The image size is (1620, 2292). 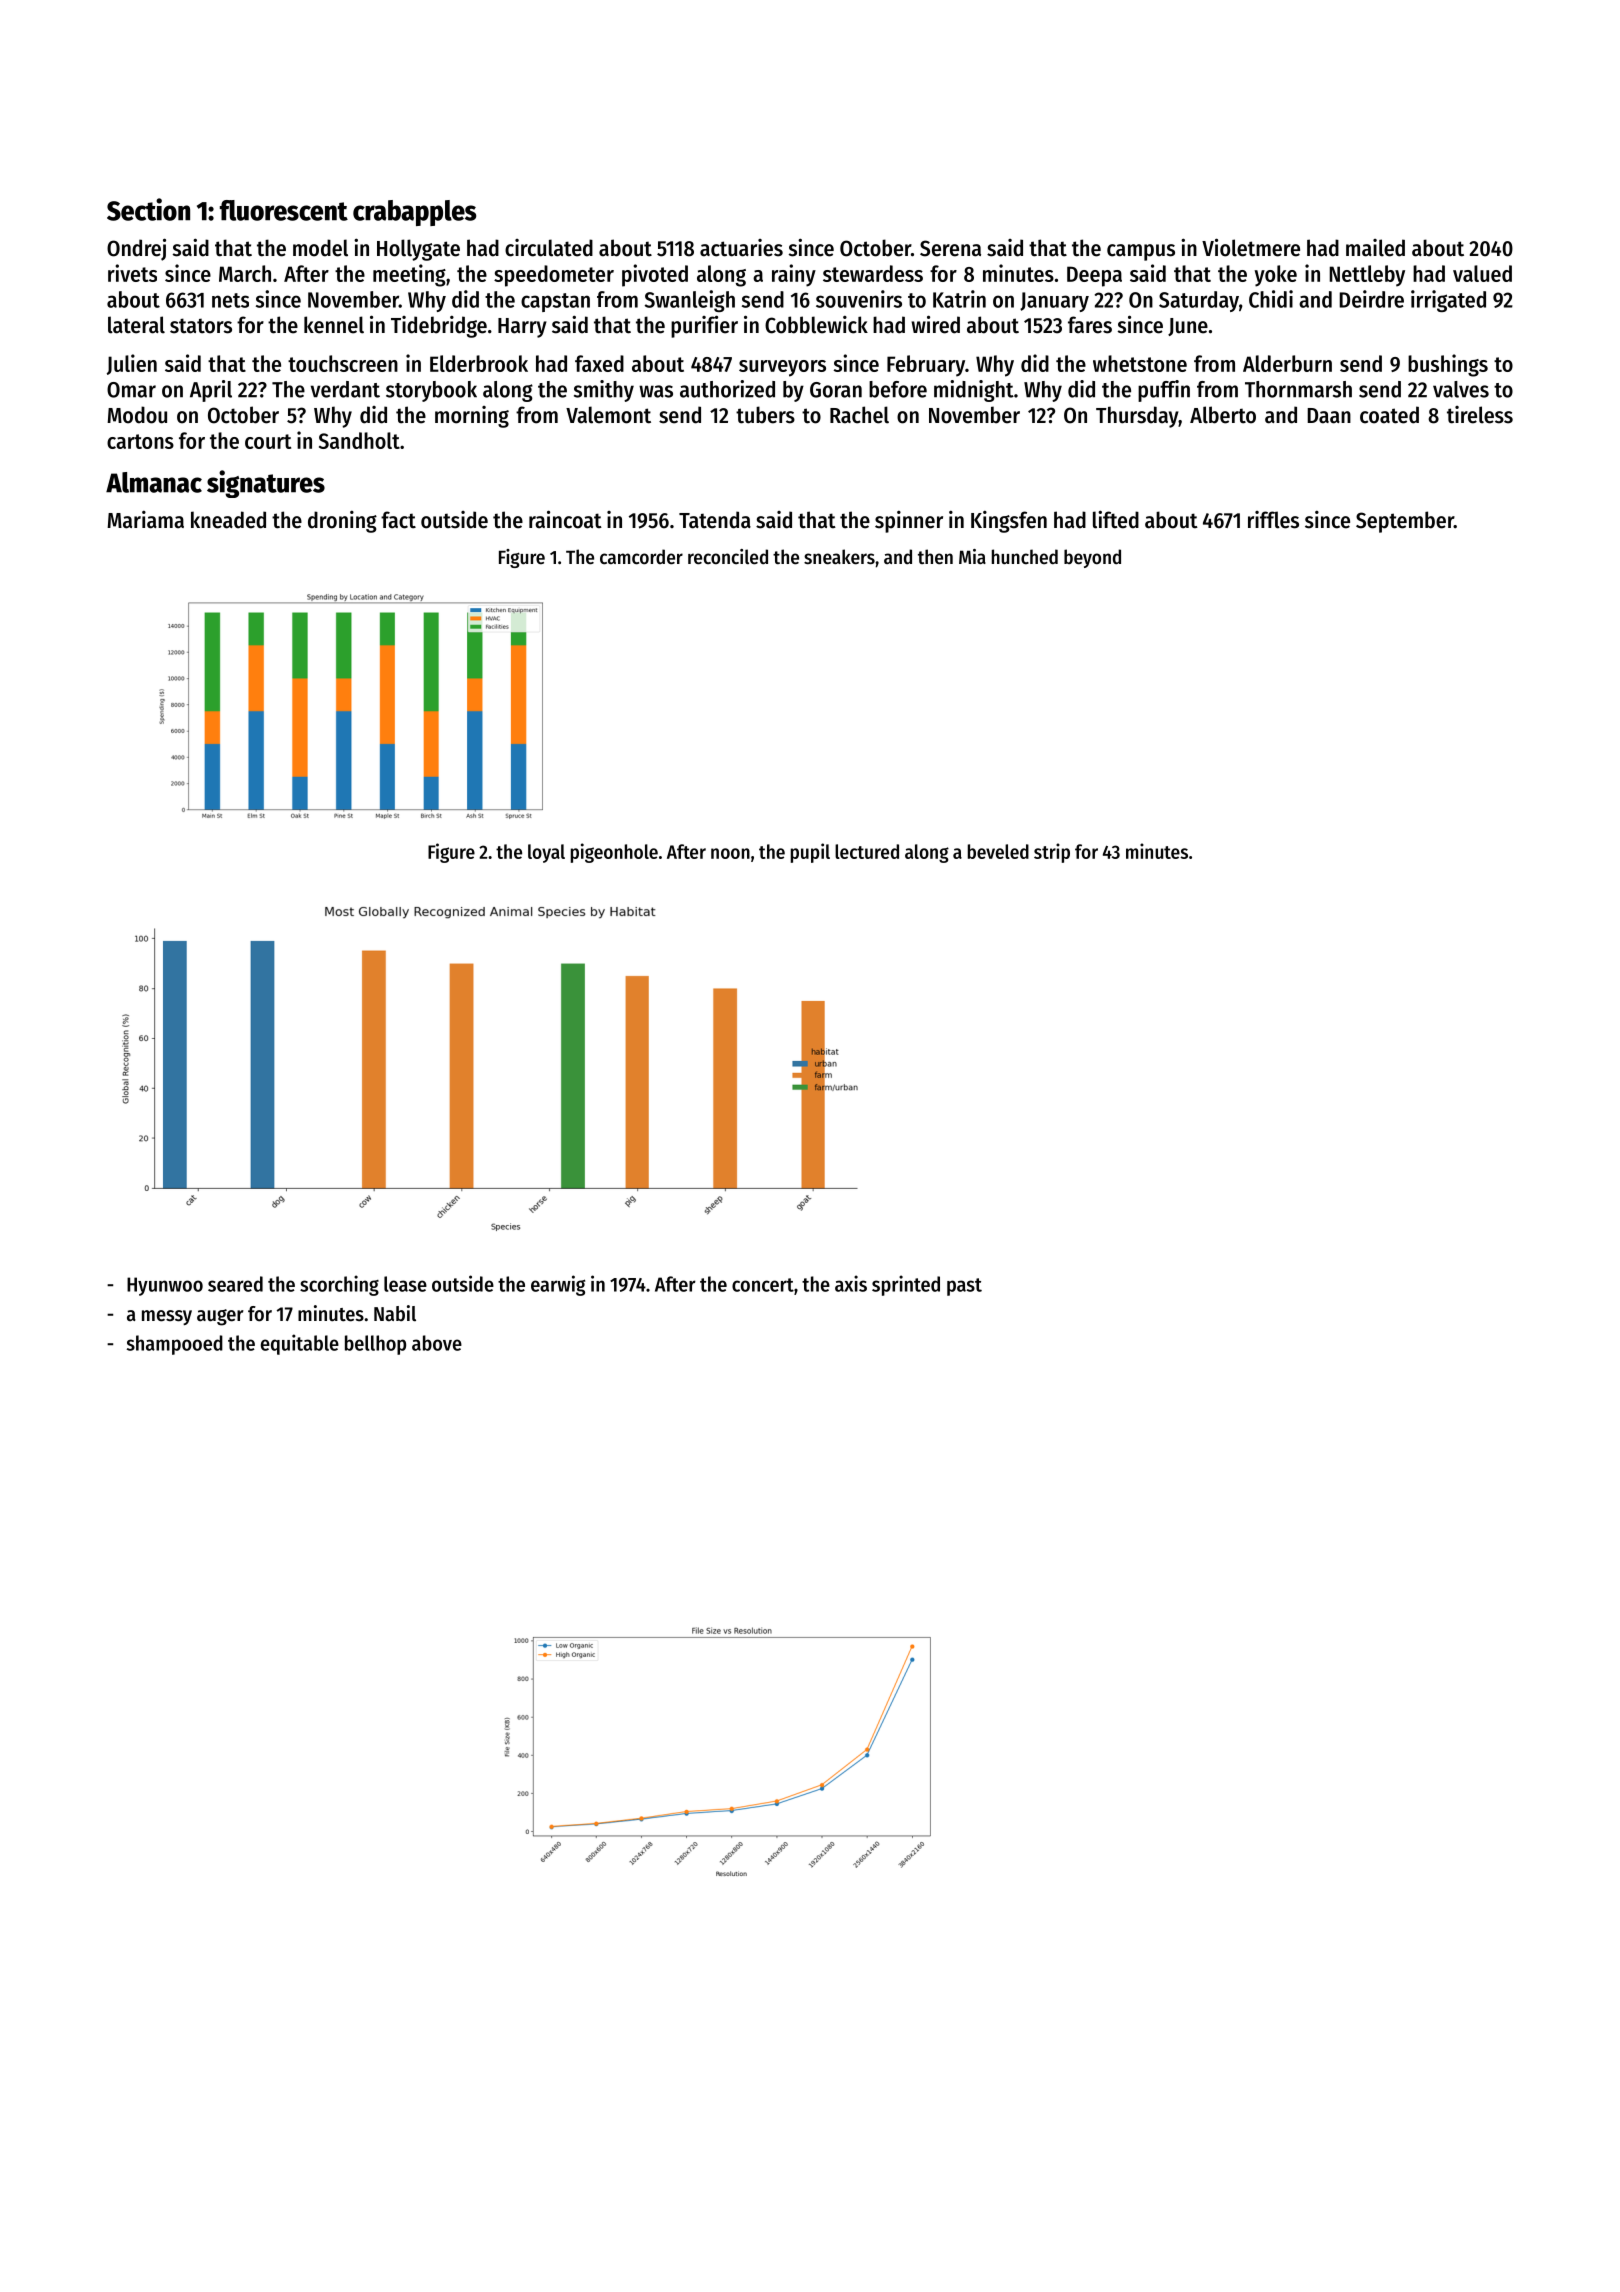 What do you see at coordinates (950, 248) in the screenshot?
I see `Serena` at bounding box center [950, 248].
